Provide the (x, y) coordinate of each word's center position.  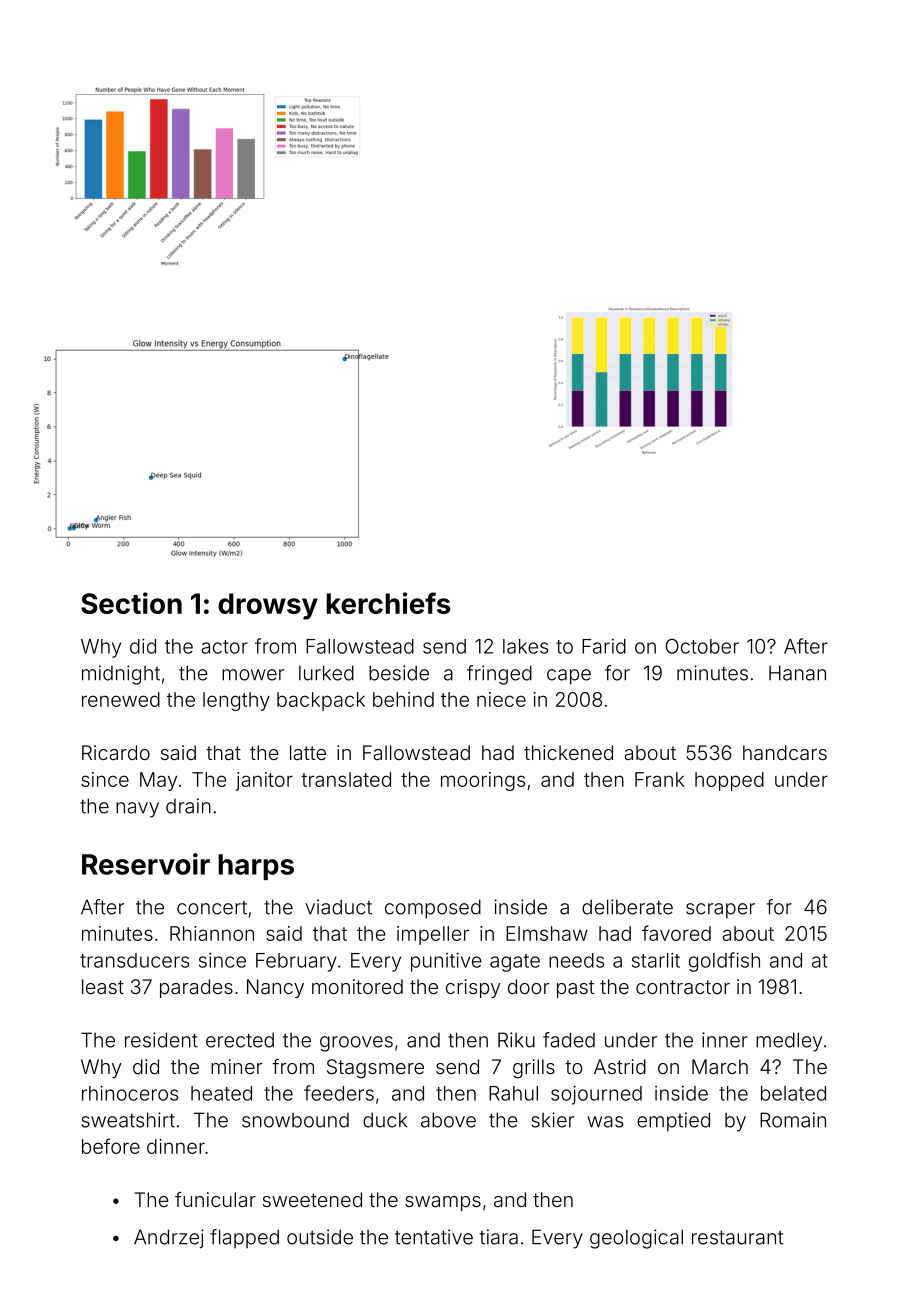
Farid (604, 646)
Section (131, 603)
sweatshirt (128, 1120)
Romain (793, 1120)
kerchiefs (388, 603)
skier (552, 1120)
